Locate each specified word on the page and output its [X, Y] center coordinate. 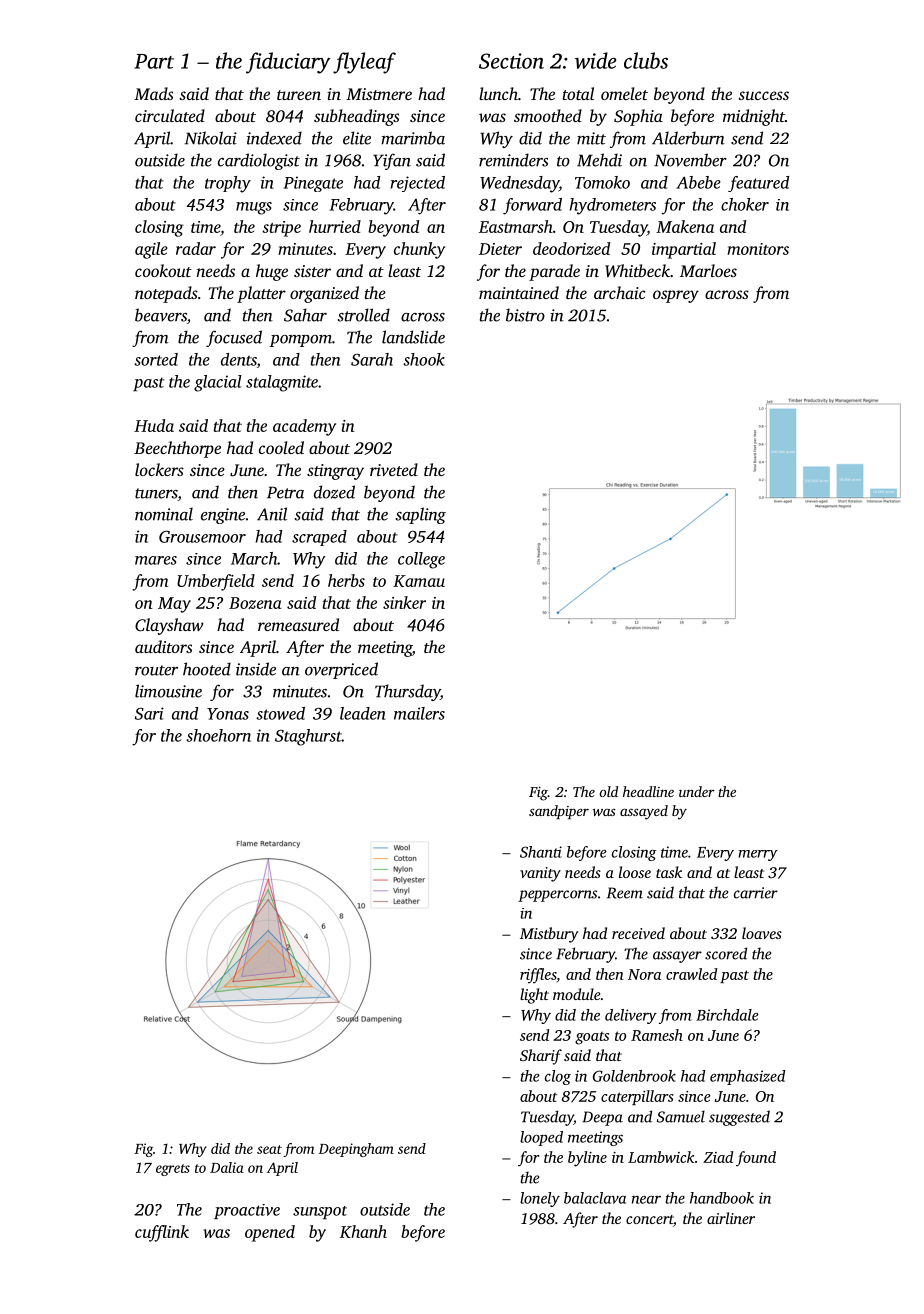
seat [269, 1149]
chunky [419, 250]
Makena [685, 226]
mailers [419, 713]
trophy [228, 184]
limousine [168, 691]
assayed [644, 812]
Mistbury [549, 935]
